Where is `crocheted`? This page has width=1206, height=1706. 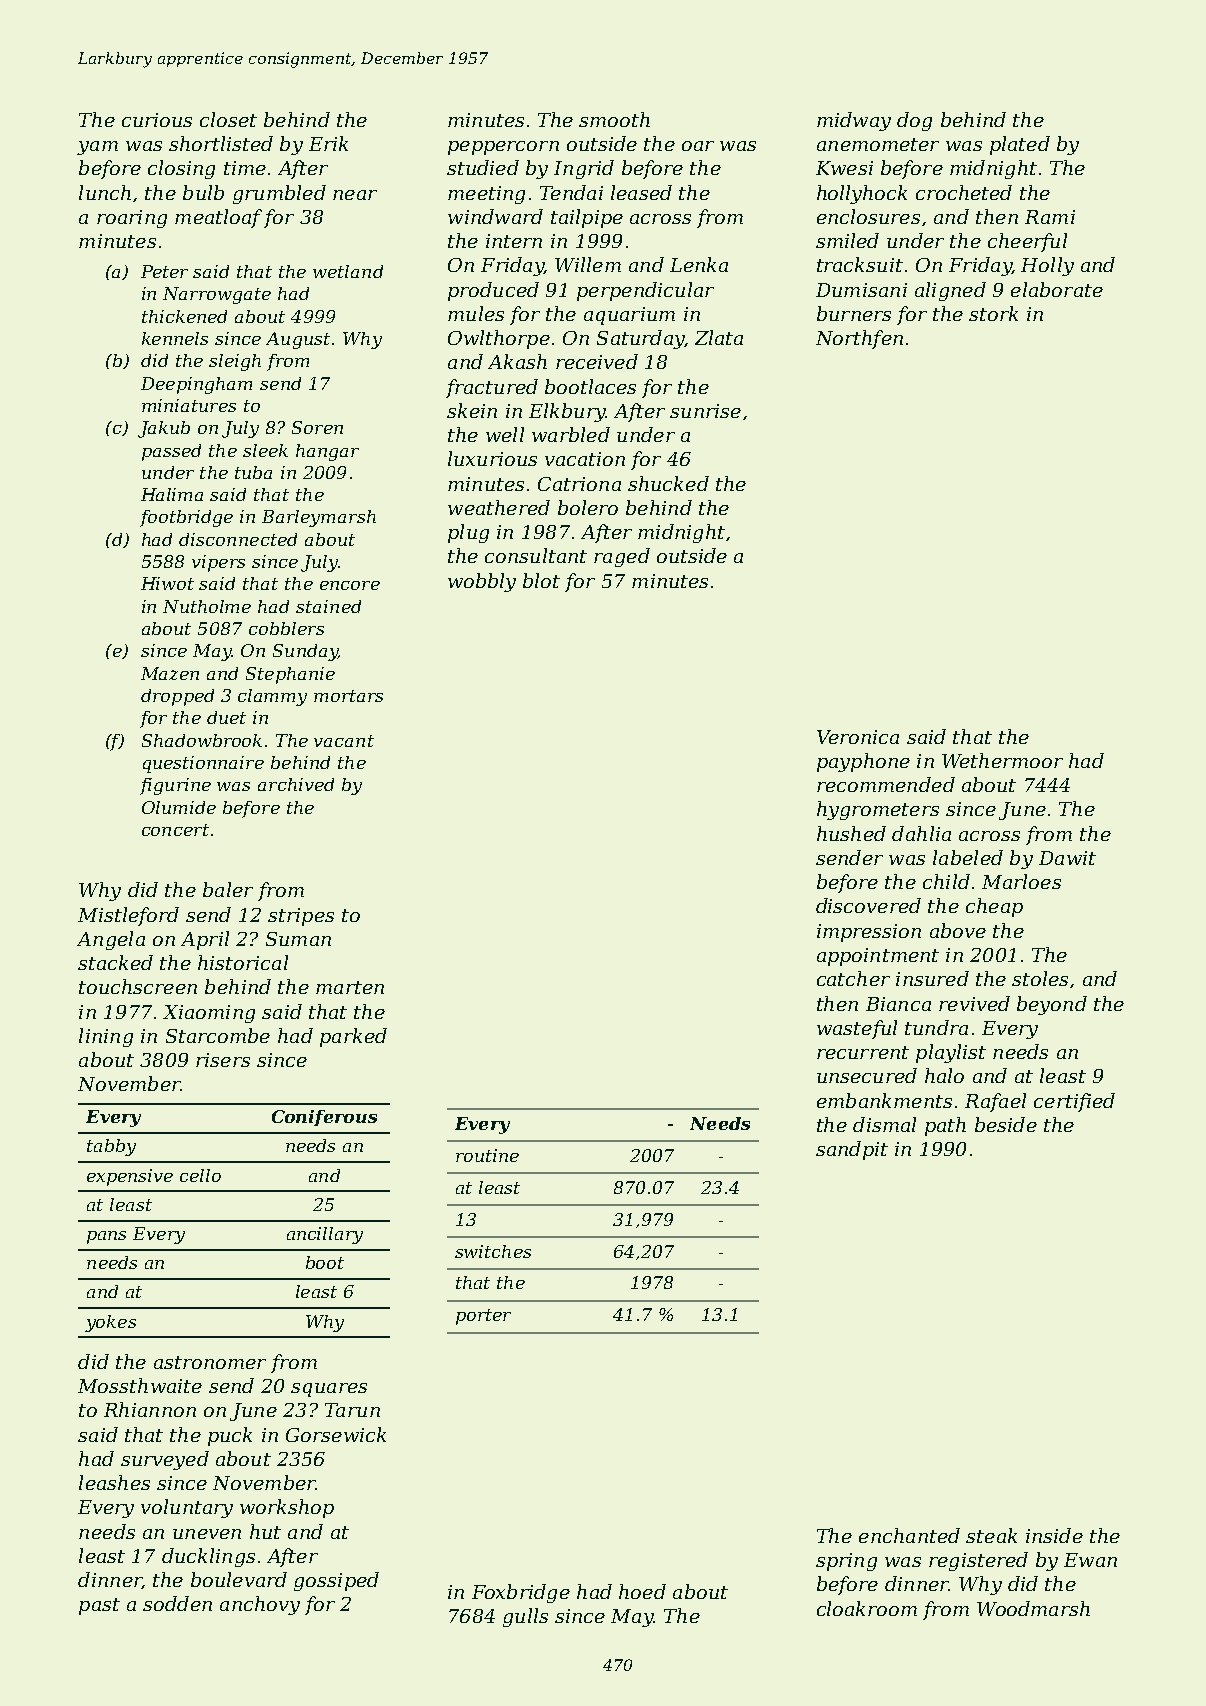 crocheted is located at coordinates (964, 192).
